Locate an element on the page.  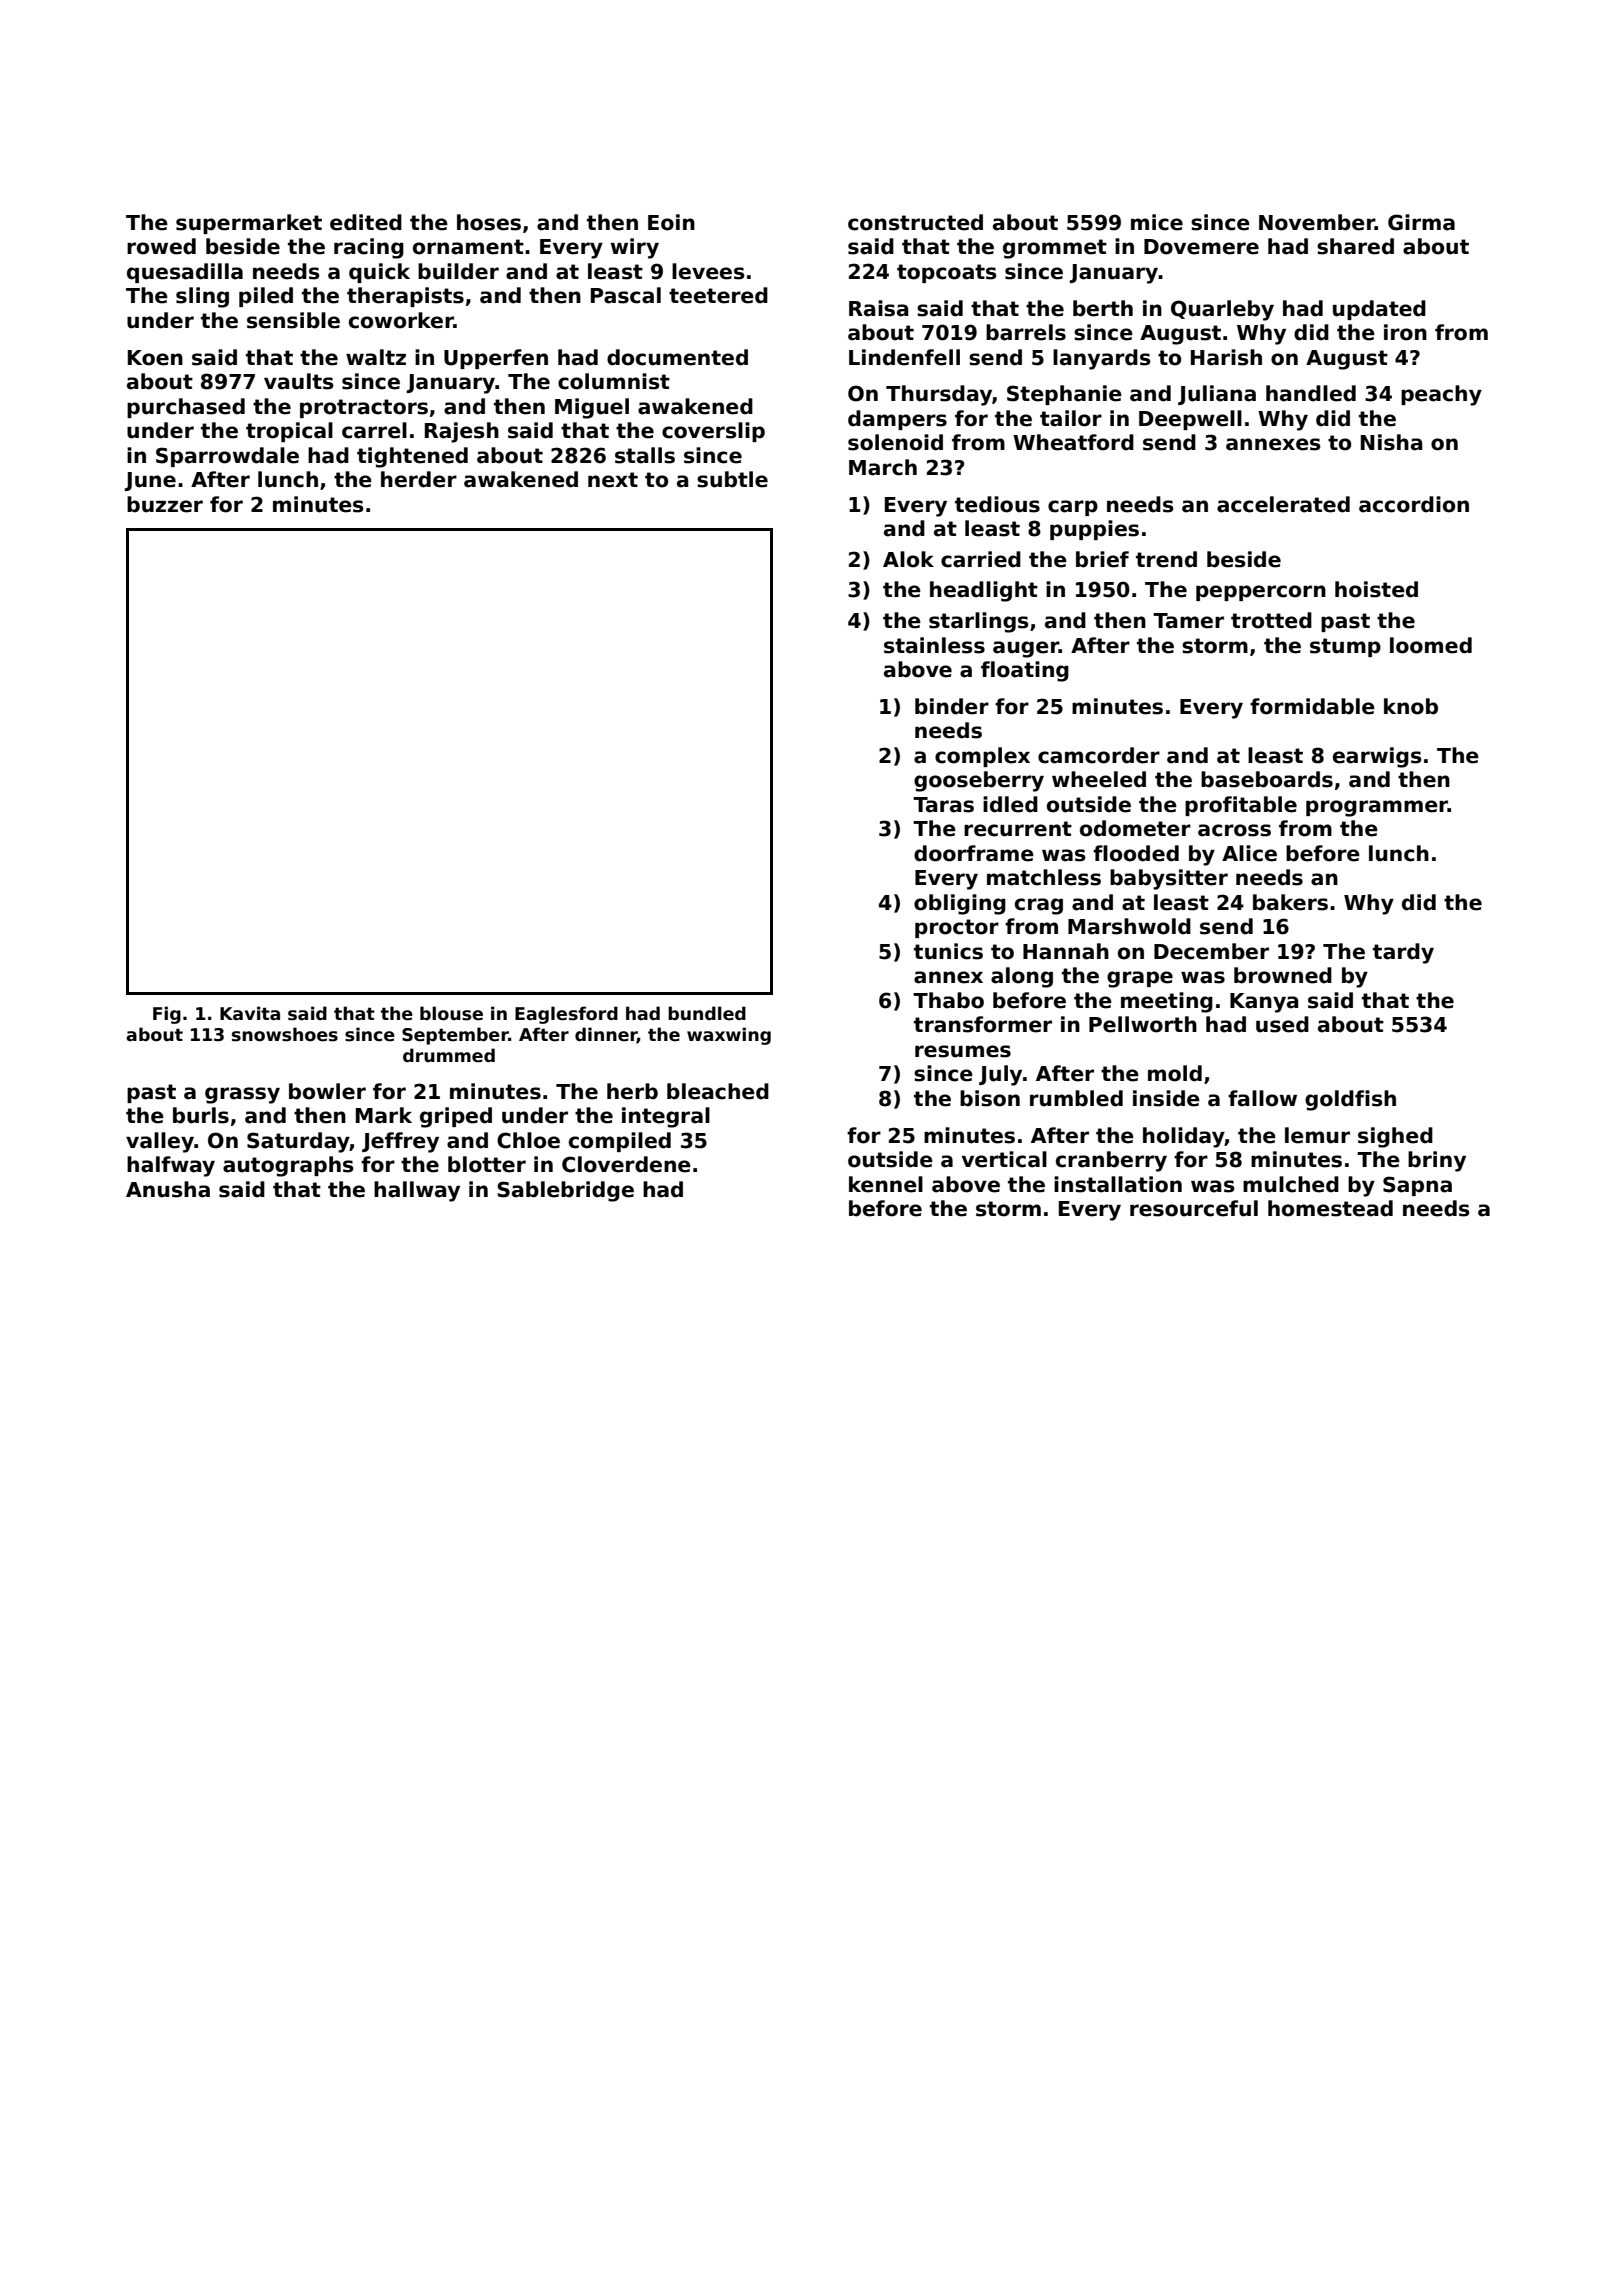
homestead is located at coordinates (1330, 1208).
